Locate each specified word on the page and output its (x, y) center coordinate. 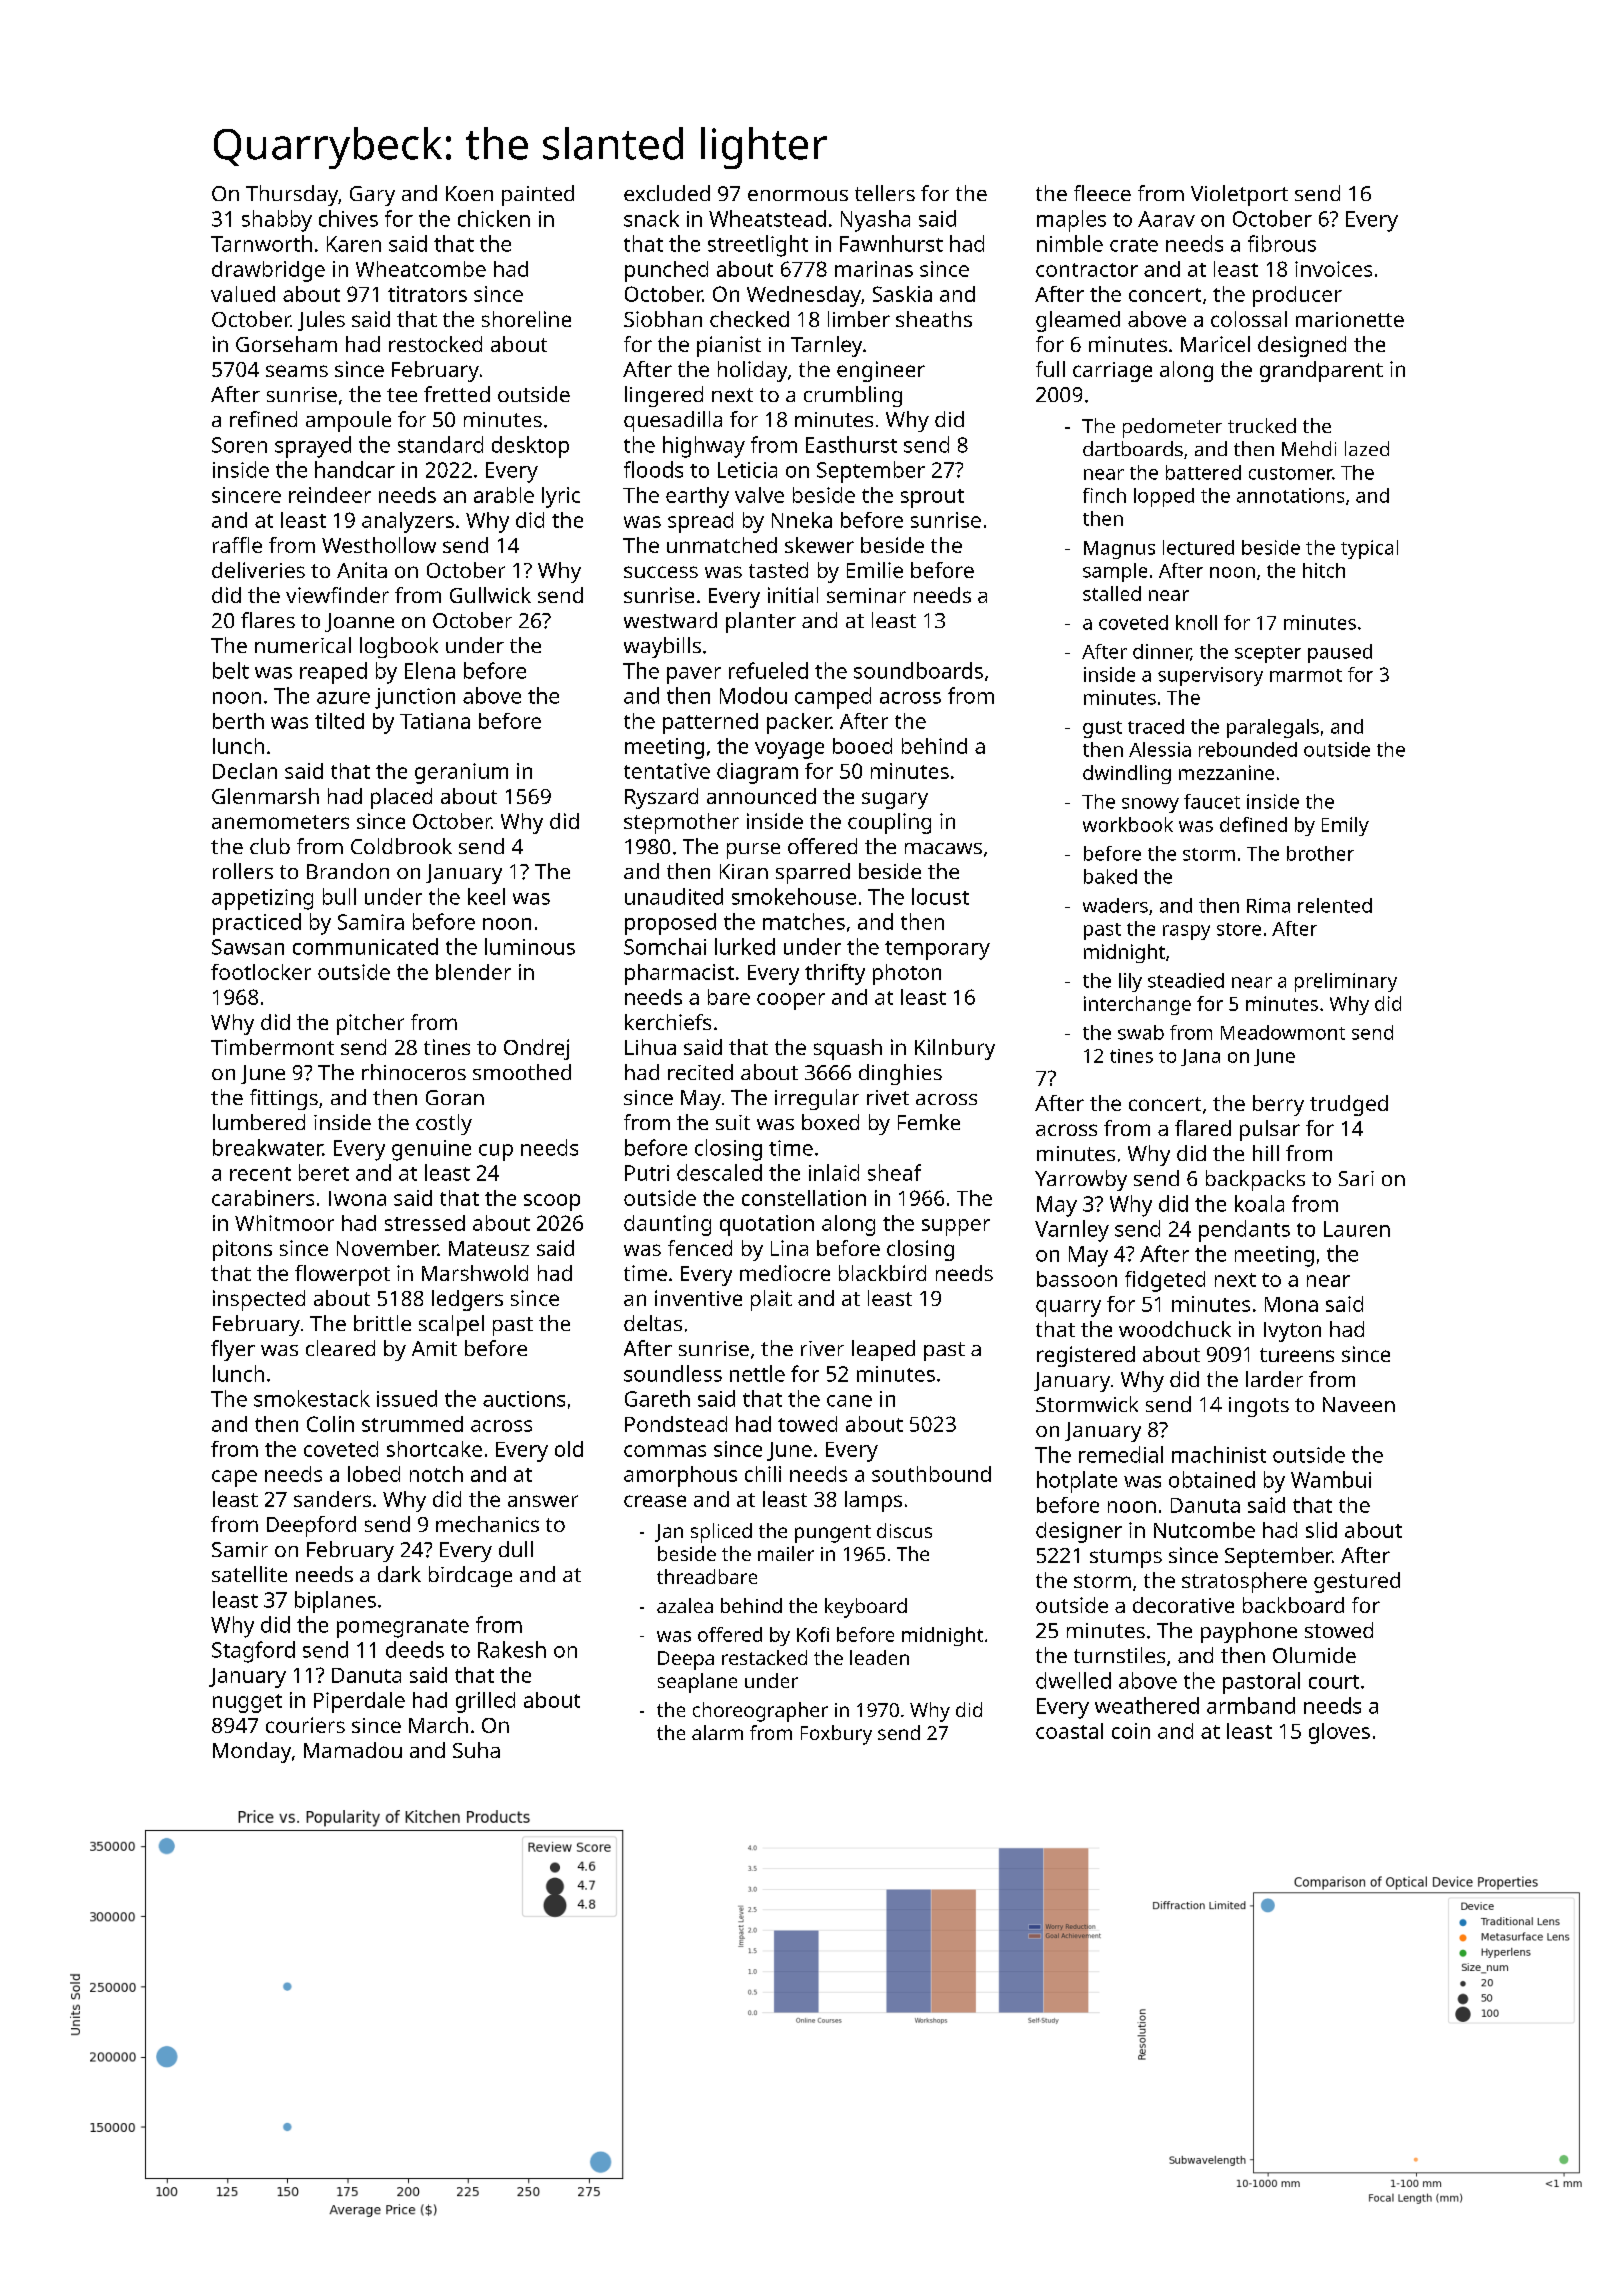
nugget (247, 1703)
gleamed (1078, 321)
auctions (524, 1399)
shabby (277, 221)
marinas (874, 269)
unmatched (722, 545)
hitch (1324, 570)
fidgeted (1165, 1281)
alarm (717, 1732)
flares (268, 620)
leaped (883, 1350)
